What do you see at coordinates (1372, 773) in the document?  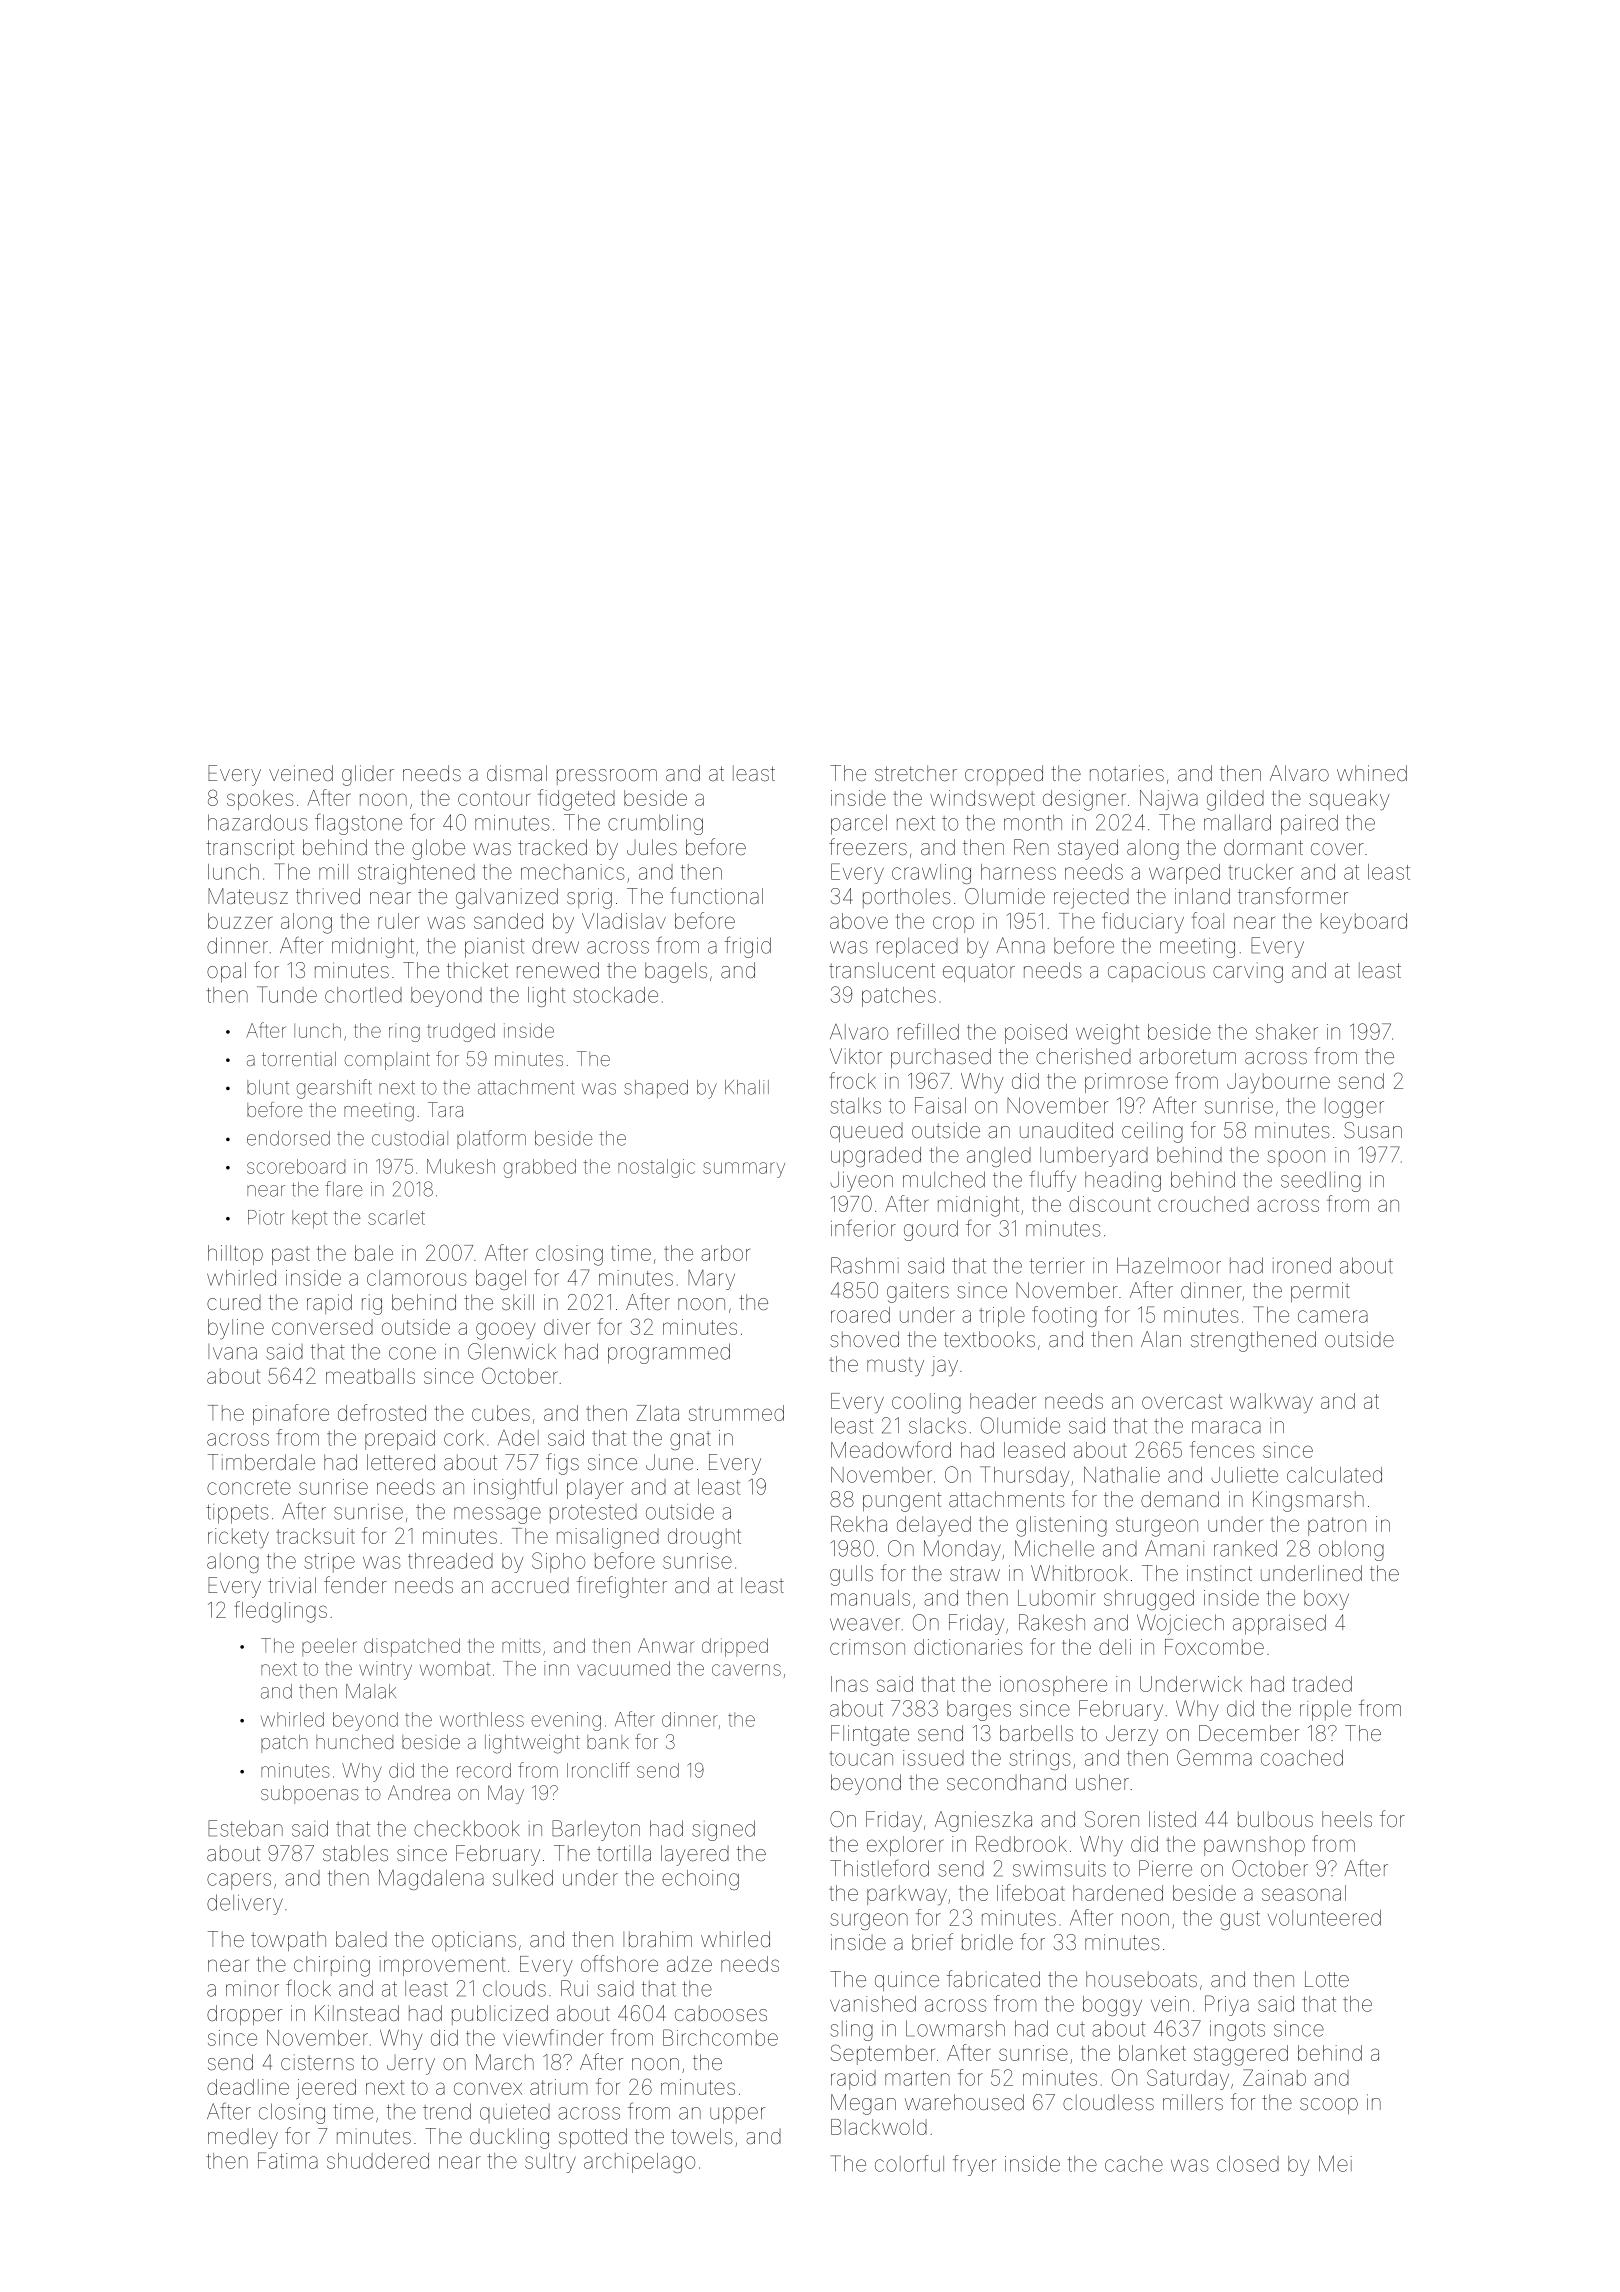 I see `whined` at bounding box center [1372, 773].
